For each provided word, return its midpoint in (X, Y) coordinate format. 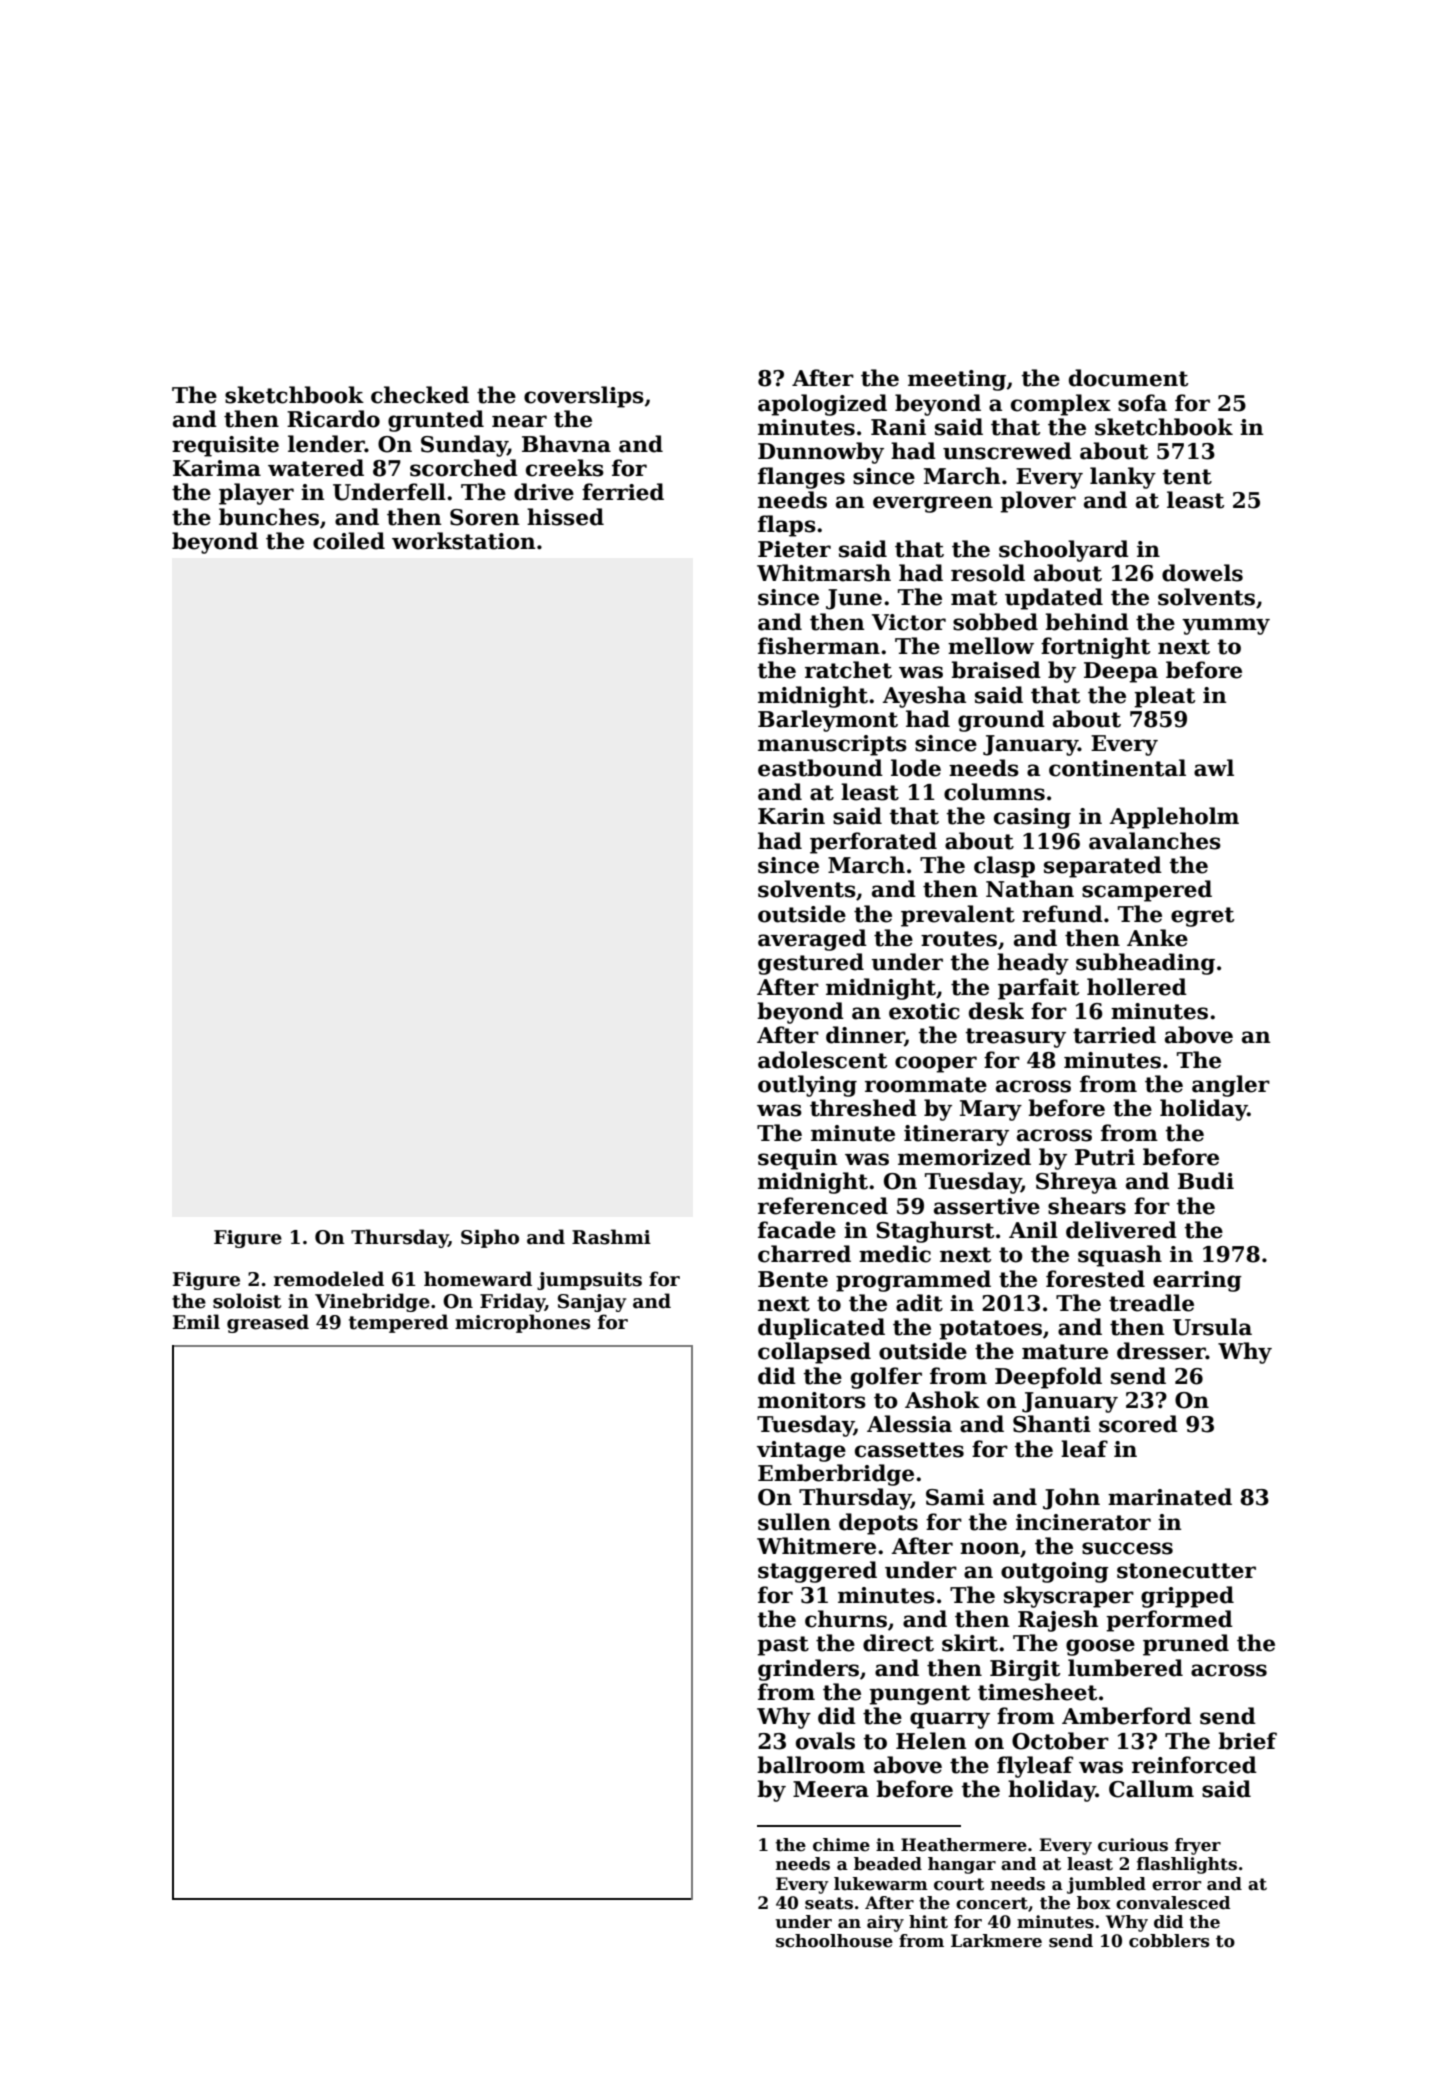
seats (829, 1903)
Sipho (490, 1238)
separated (1103, 867)
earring (1197, 1281)
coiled (349, 541)
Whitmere (816, 1546)
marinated (1170, 1497)
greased (268, 1323)
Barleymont (828, 721)
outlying (807, 1086)
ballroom (811, 1765)
